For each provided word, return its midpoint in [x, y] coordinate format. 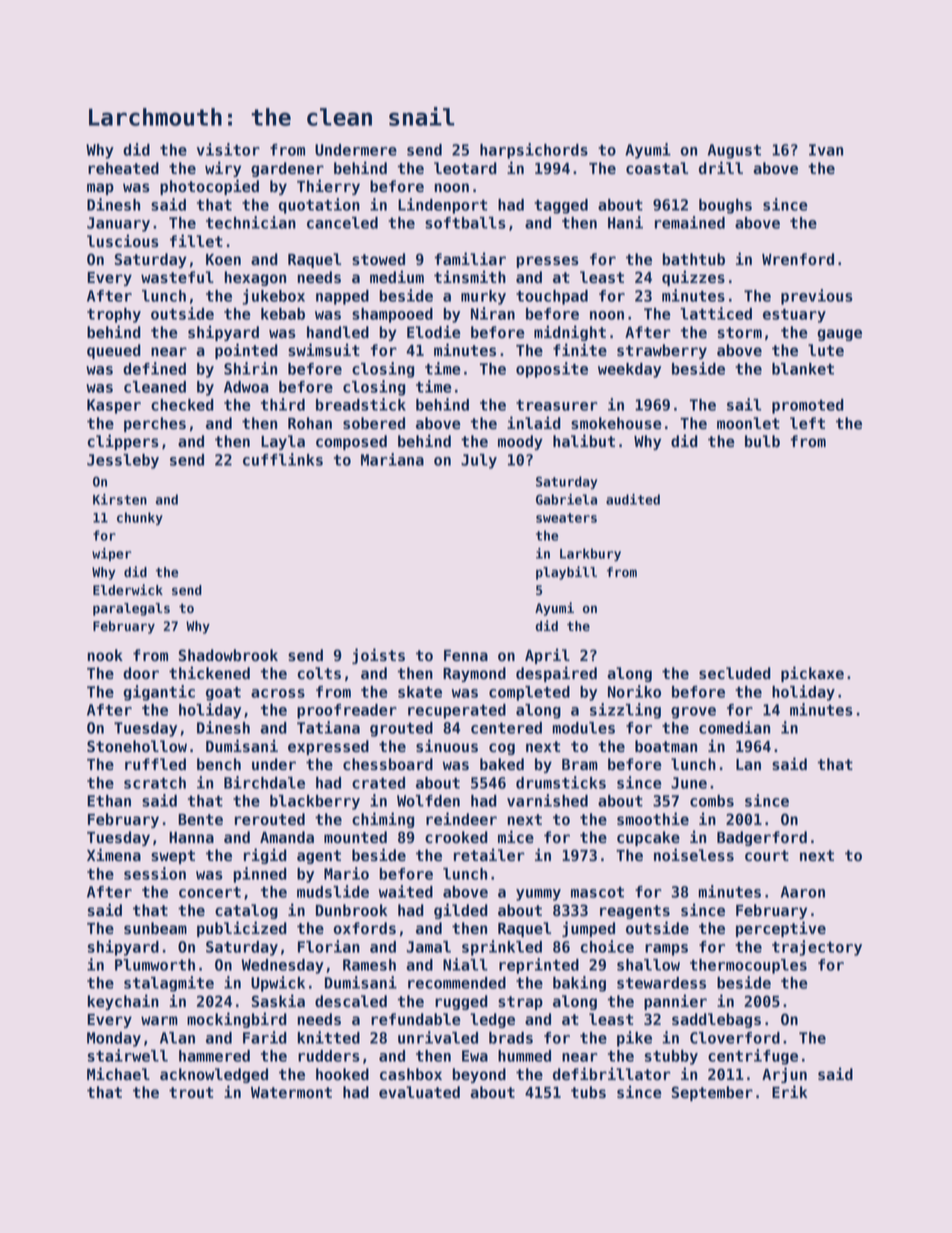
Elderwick [128, 589]
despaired [556, 674]
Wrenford [798, 259]
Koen [223, 260]
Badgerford [762, 838]
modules [584, 728]
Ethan [109, 801]
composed [351, 442]
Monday [114, 1039]
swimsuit [324, 350]
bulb [762, 441]
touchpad [552, 297]
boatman [666, 746]
